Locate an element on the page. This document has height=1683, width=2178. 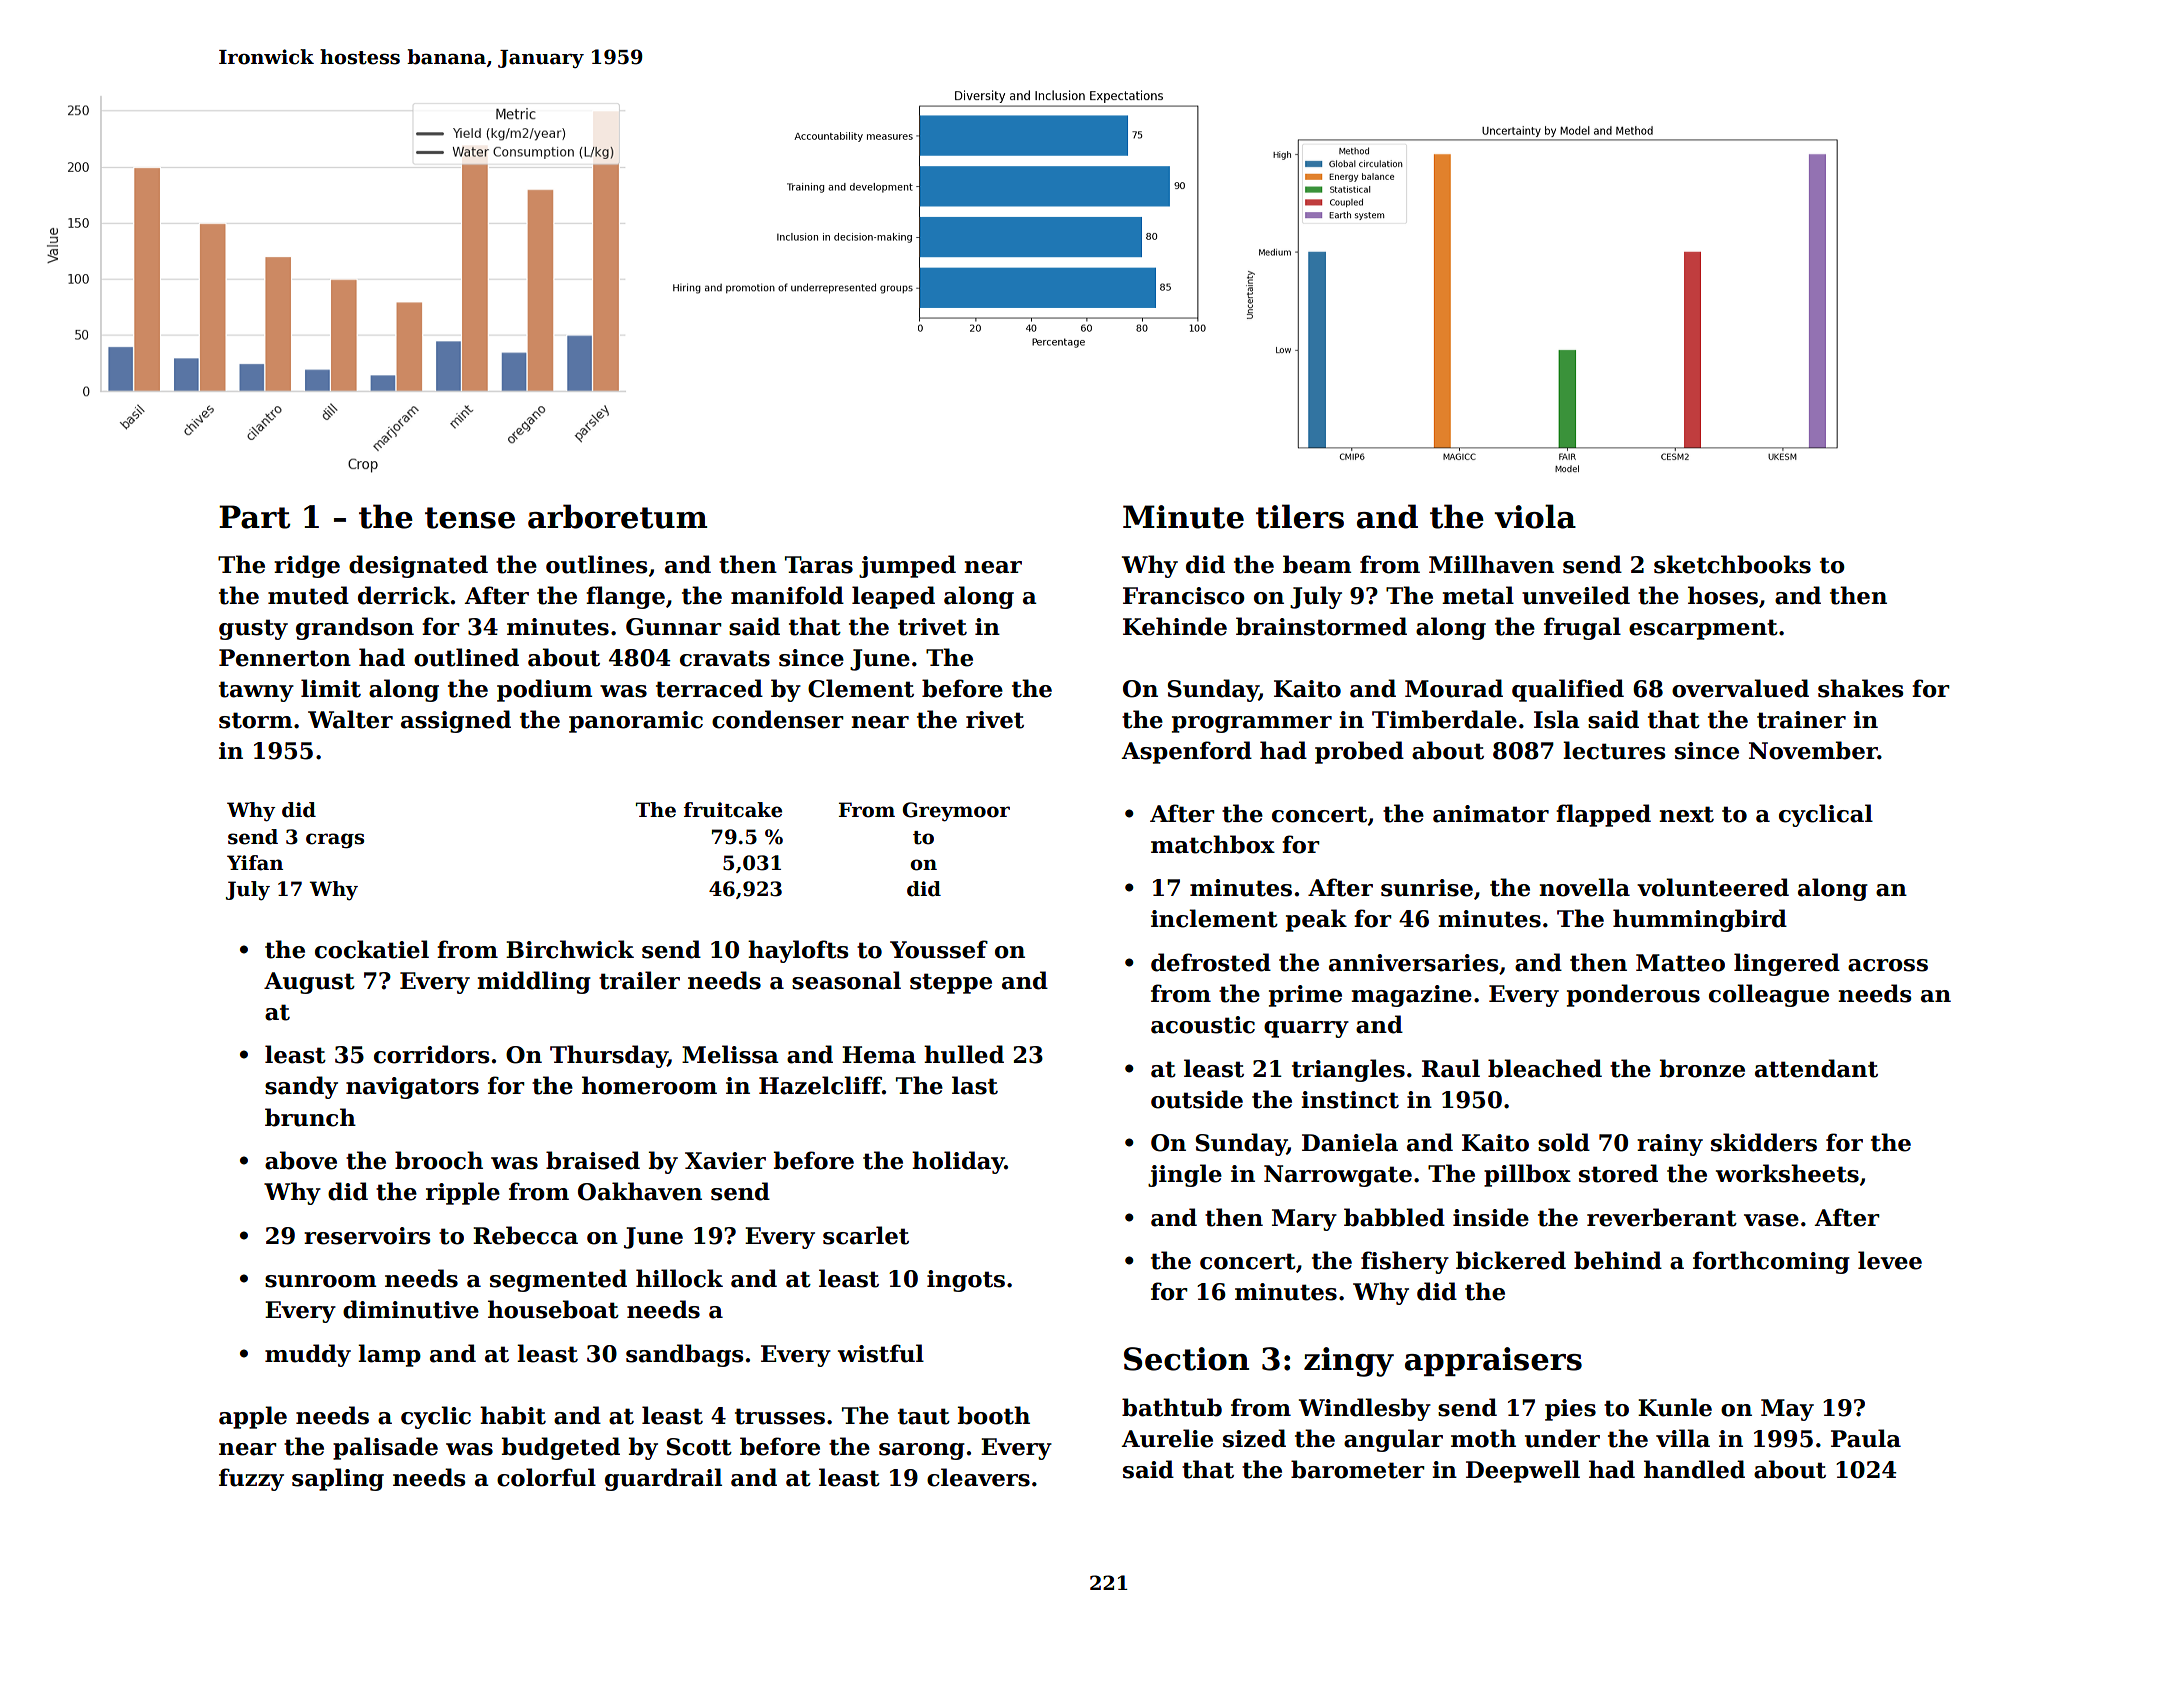
budgeted is located at coordinates (561, 1448).
